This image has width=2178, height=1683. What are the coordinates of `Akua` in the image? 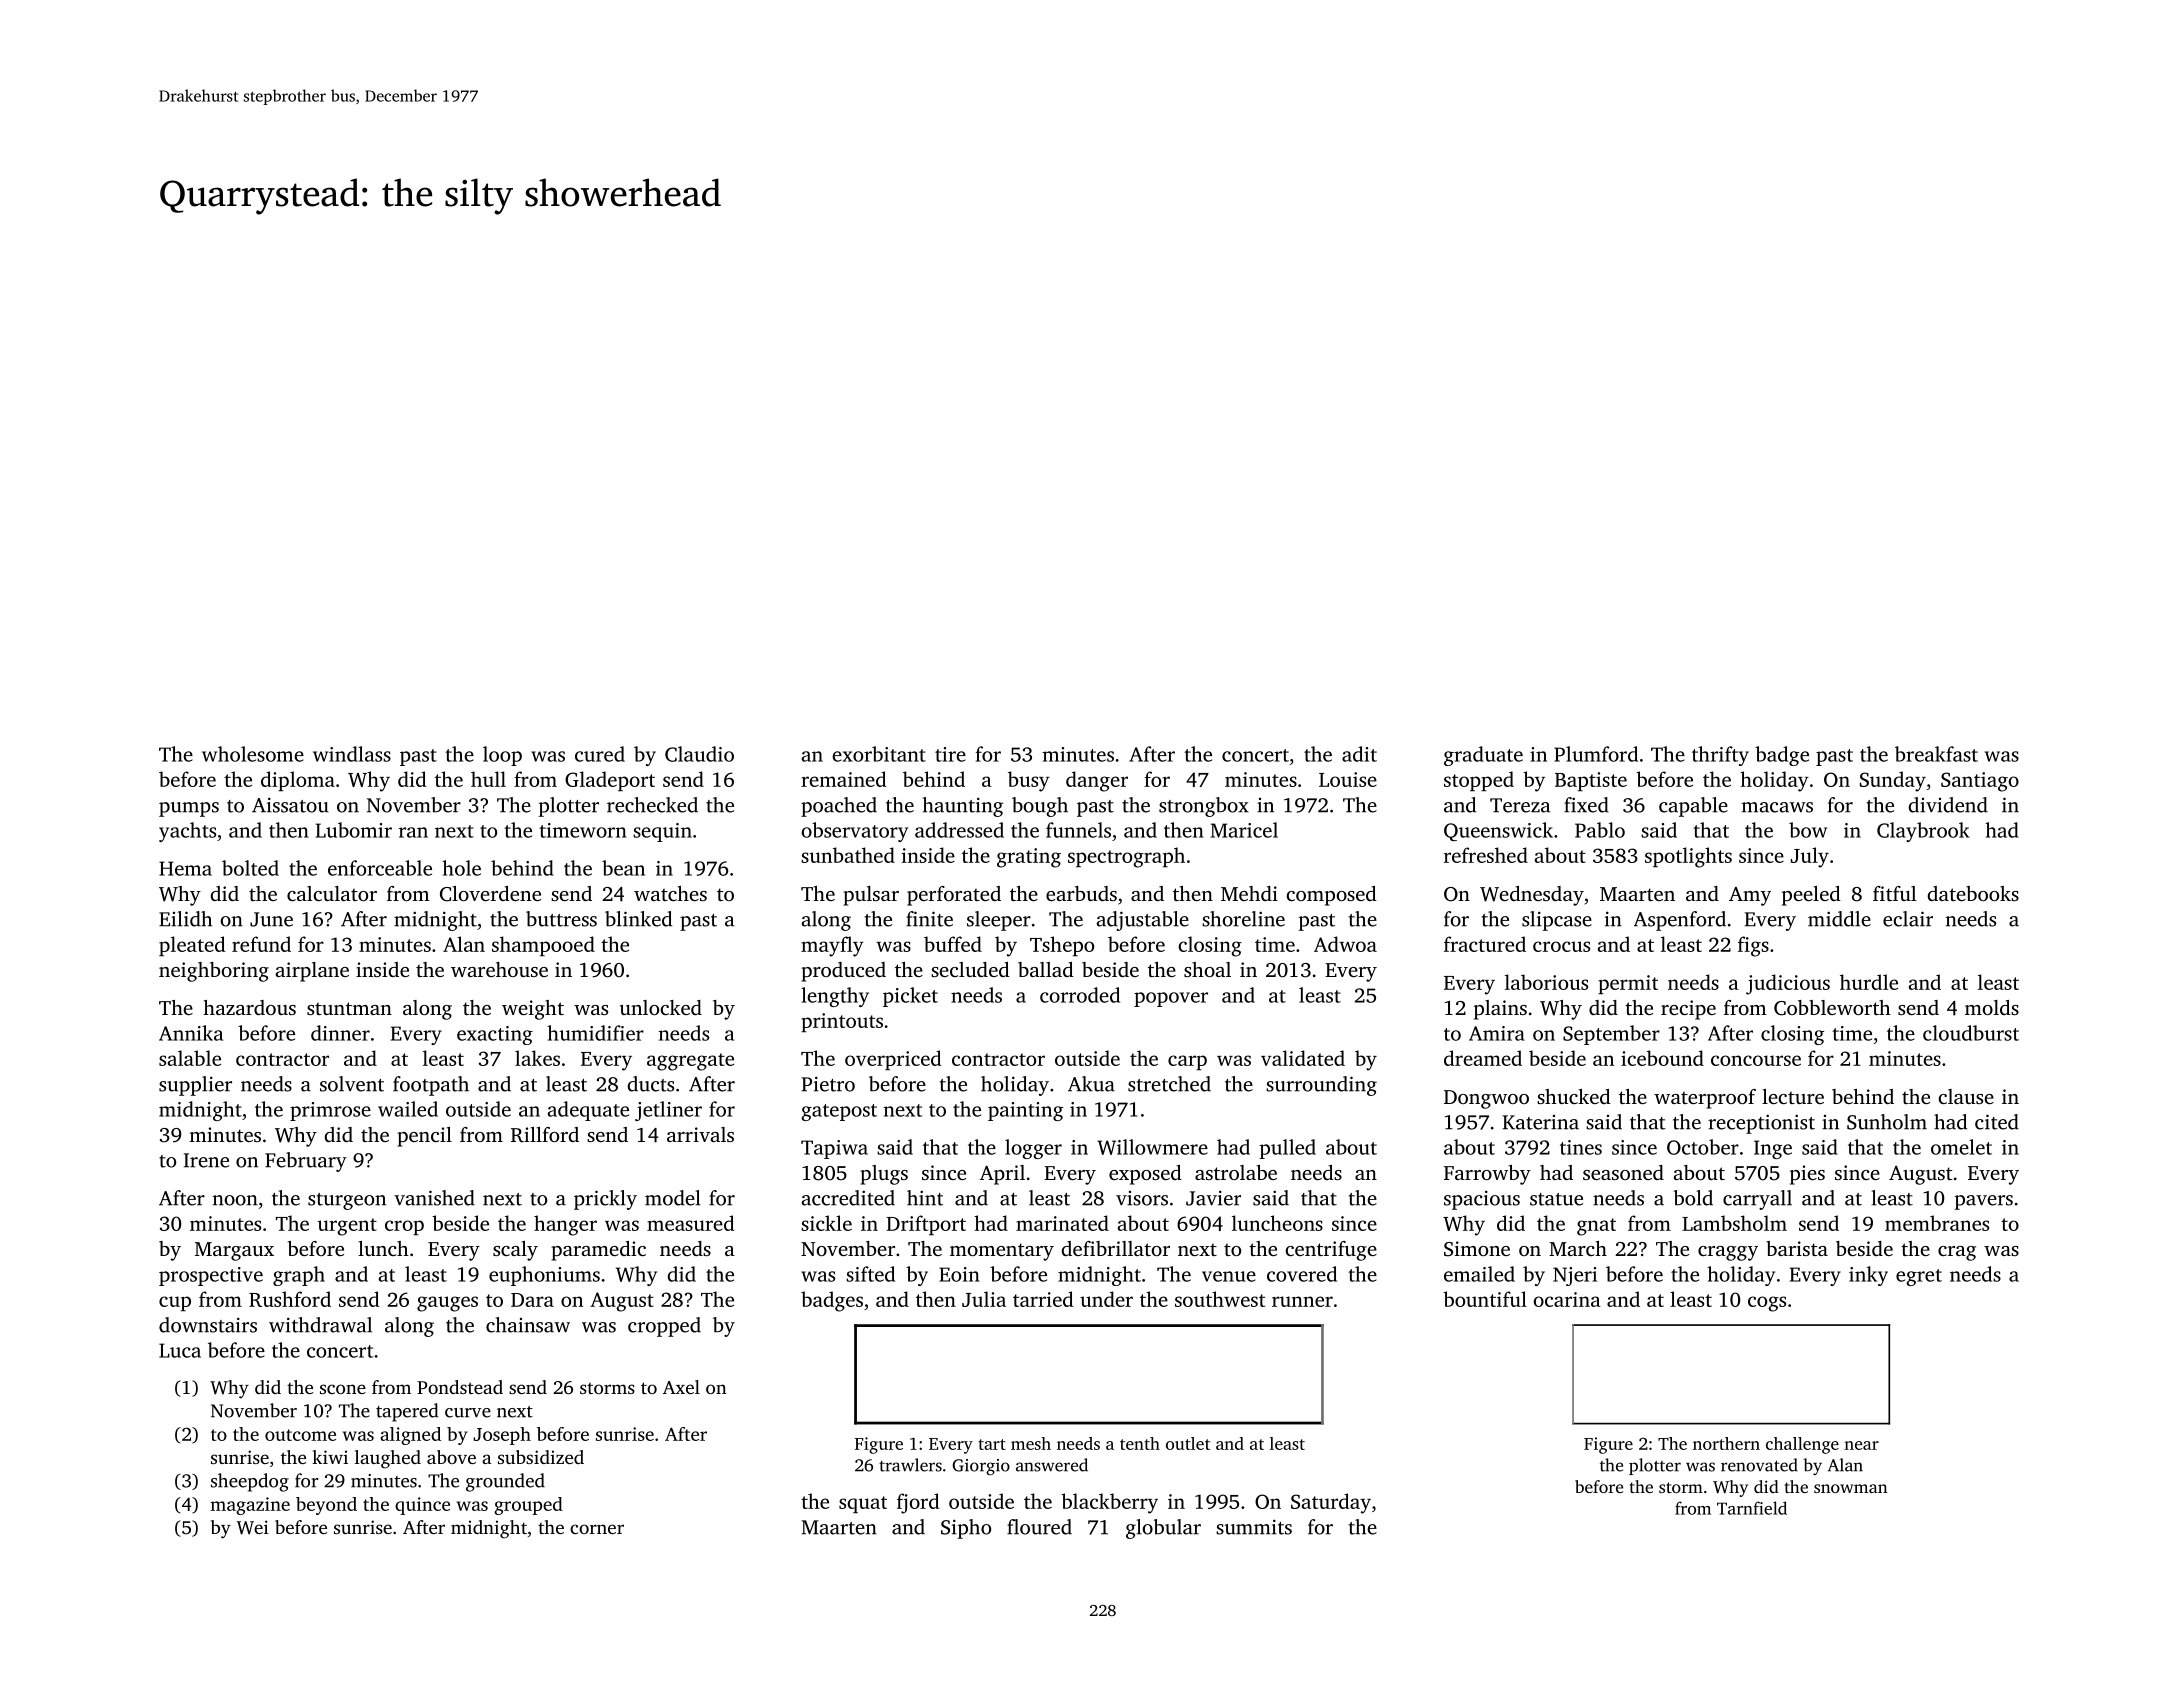 It's located at (1091, 1084).
